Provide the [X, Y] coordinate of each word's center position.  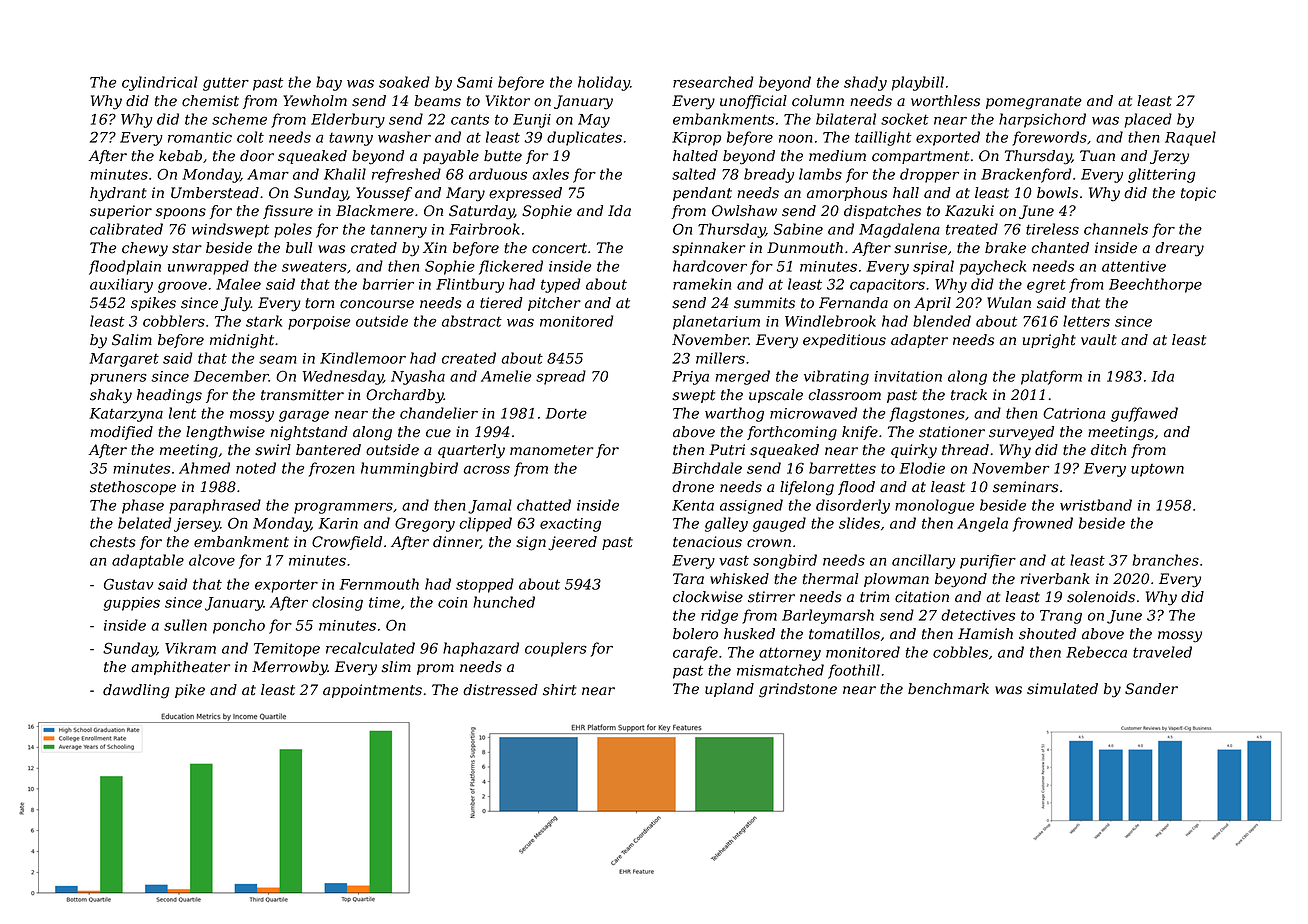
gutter [226, 84]
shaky [111, 396]
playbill [918, 83]
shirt [559, 690]
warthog [734, 414]
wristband [1096, 505]
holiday [604, 83]
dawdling [136, 691]
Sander [1151, 689]
